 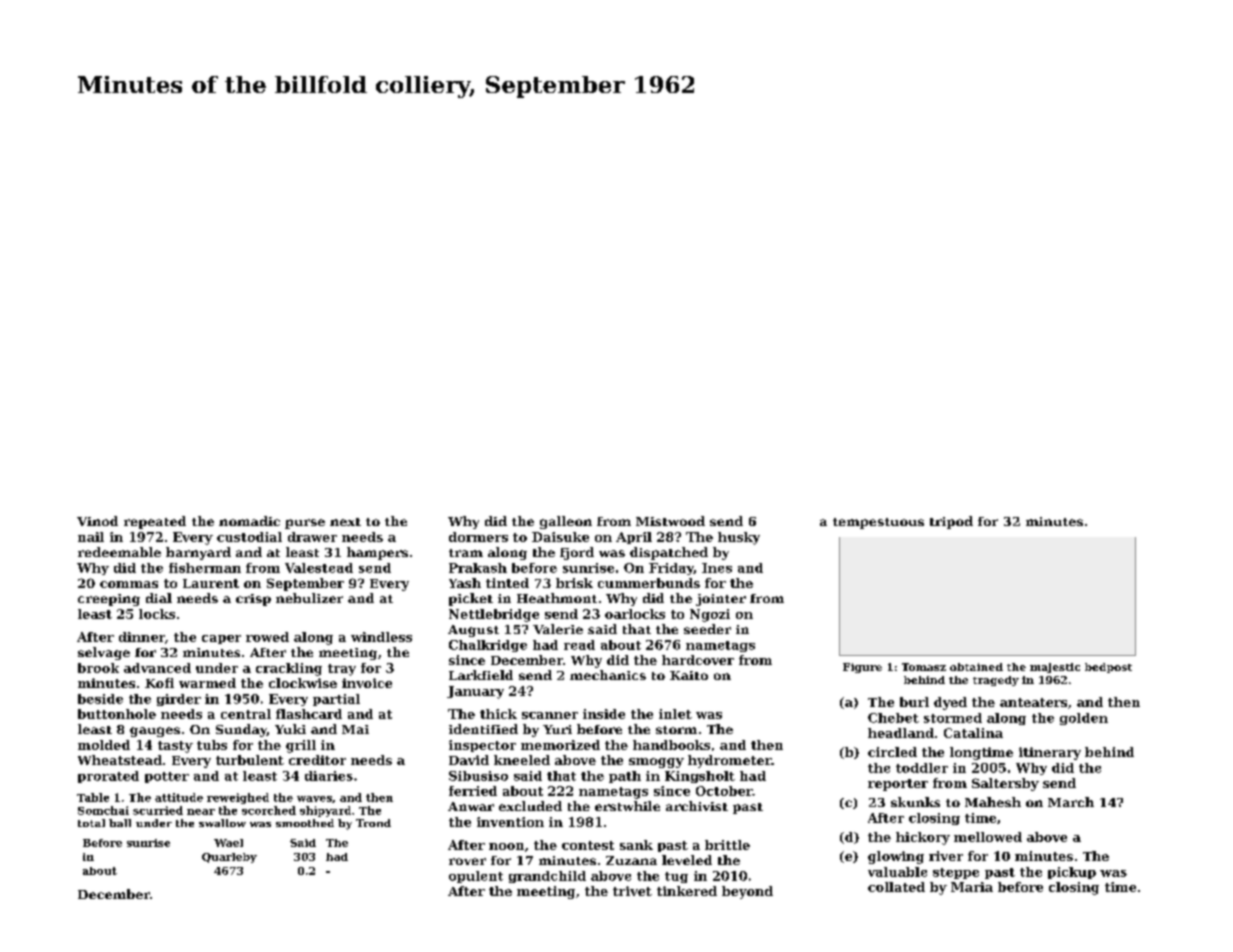 What do you see at coordinates (249, 521) in the image?
I see `nomadic` at bounding box center [249, 521].
